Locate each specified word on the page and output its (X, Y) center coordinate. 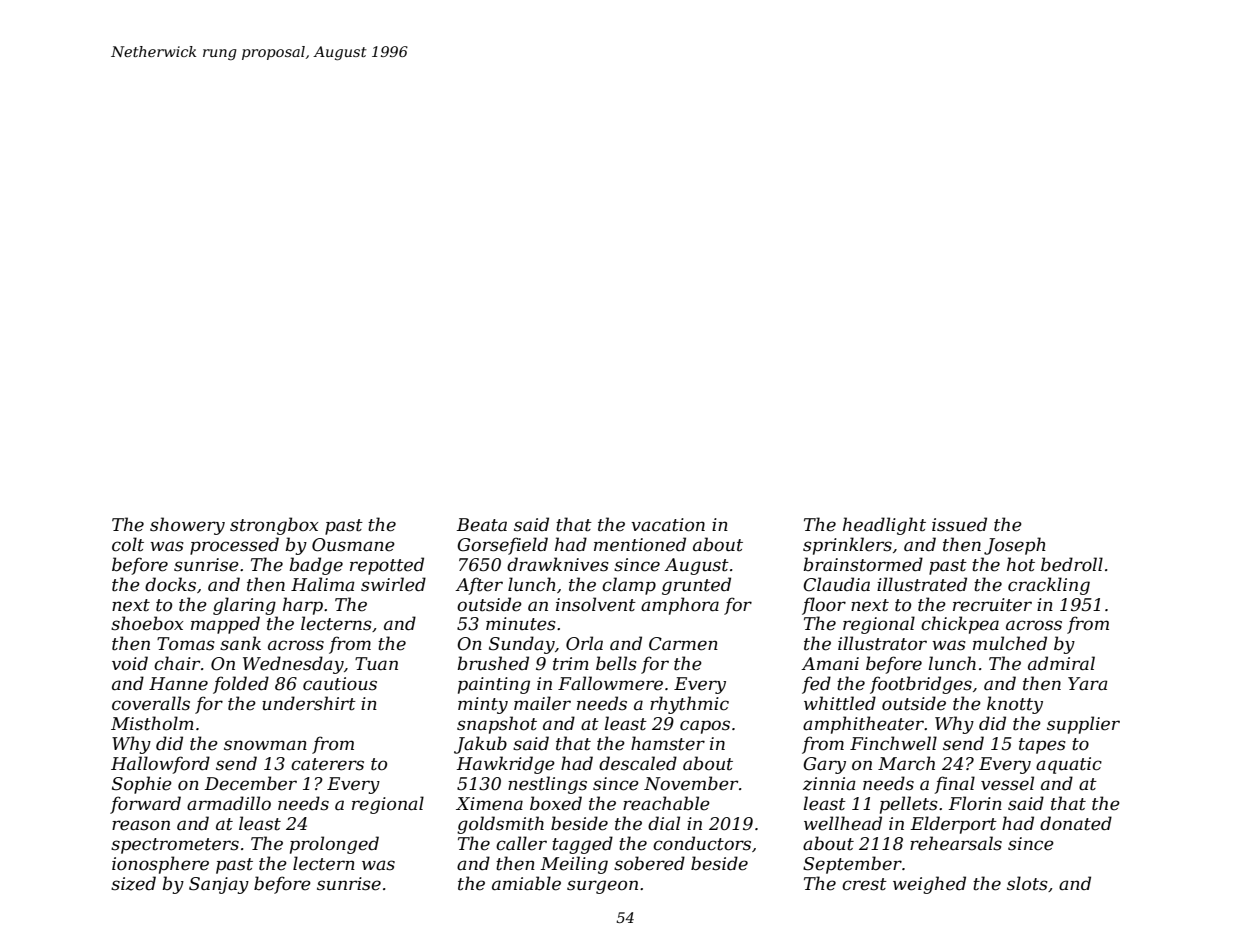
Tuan (376, 663)
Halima (323, 584)
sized (133, 883)
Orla (584, 643)
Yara (1088, 683)
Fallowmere (610, 683)
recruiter (992, 605)
